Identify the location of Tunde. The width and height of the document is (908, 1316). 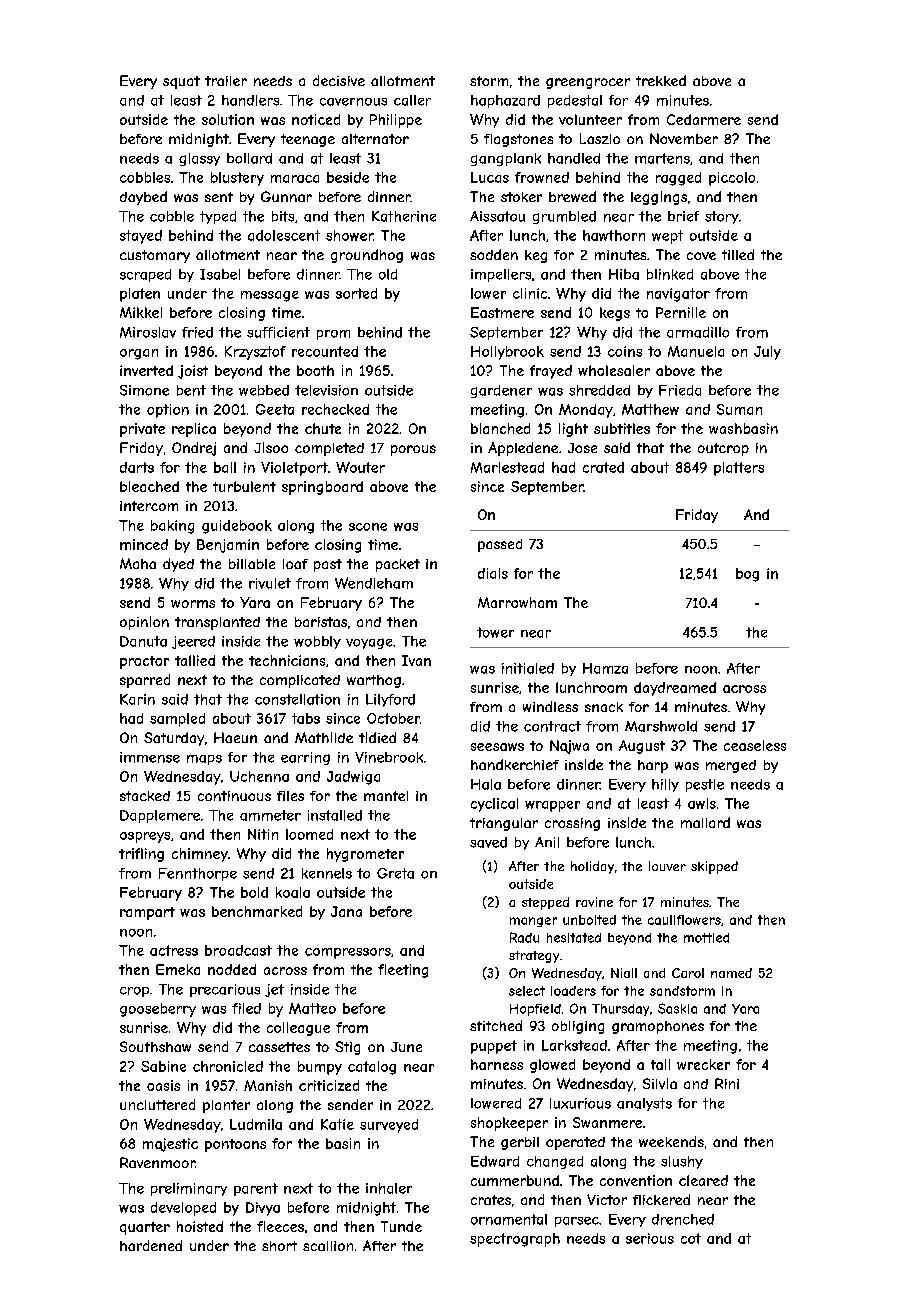
(401, 1226).
